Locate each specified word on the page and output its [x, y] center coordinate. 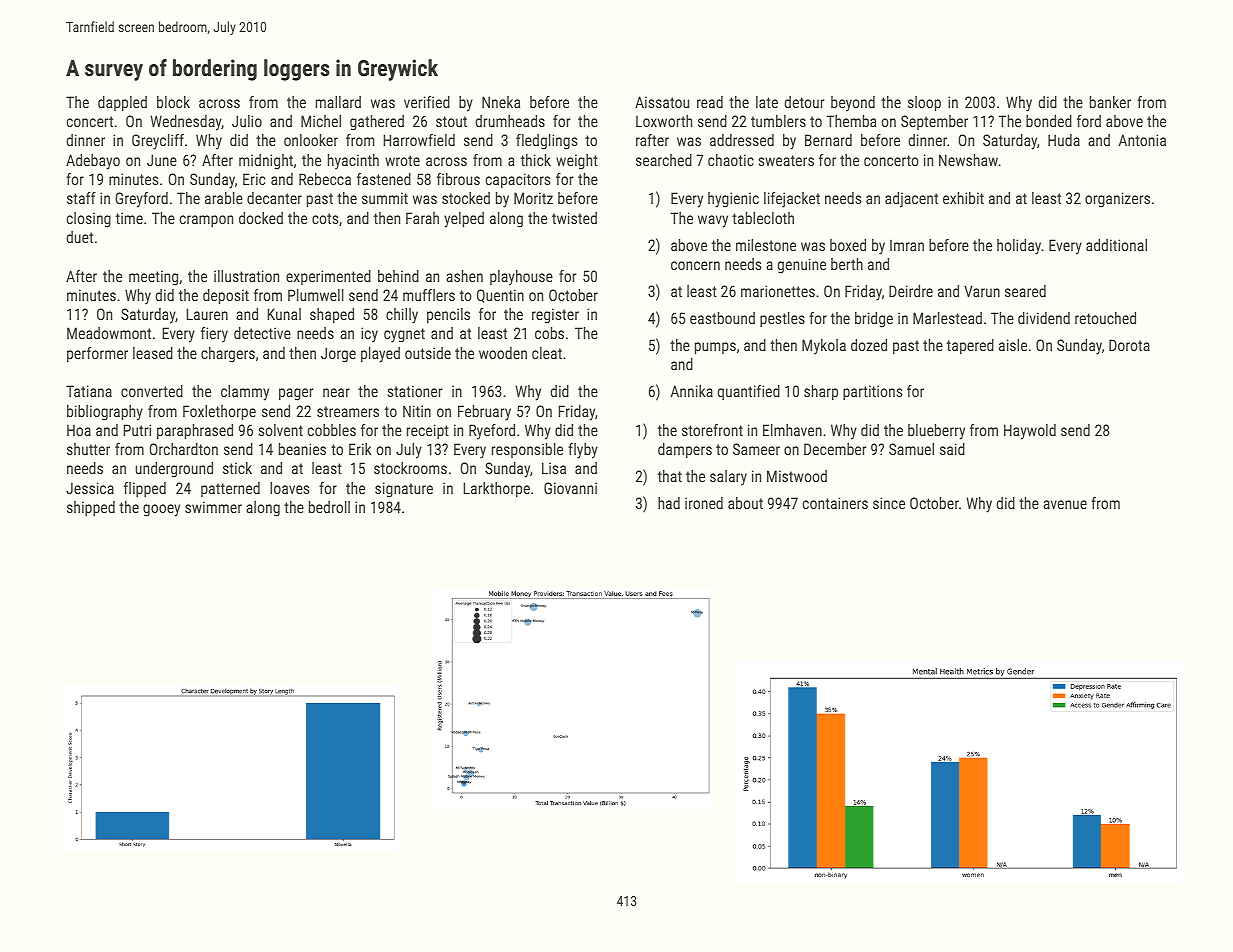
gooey [161, 510]
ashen [464, 276]
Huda [1064, 140]
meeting [153, 278]
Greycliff [158, 142]
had [669, 503]
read [710, 102]
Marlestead [947, 318]
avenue [1065, 504]
